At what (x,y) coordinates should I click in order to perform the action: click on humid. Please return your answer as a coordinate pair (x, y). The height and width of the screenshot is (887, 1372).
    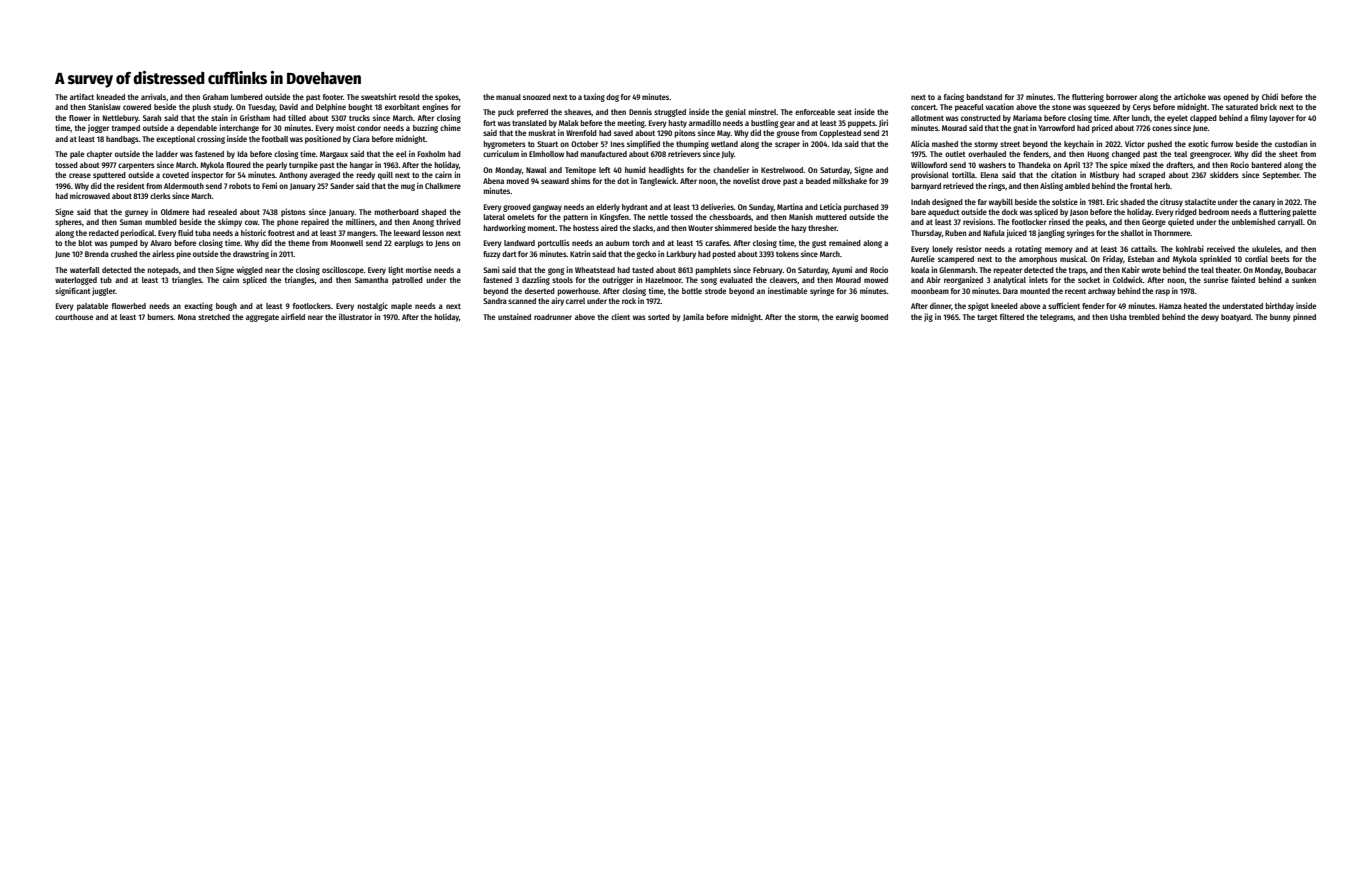
    Looking at the image, I should click on (635, 169).
